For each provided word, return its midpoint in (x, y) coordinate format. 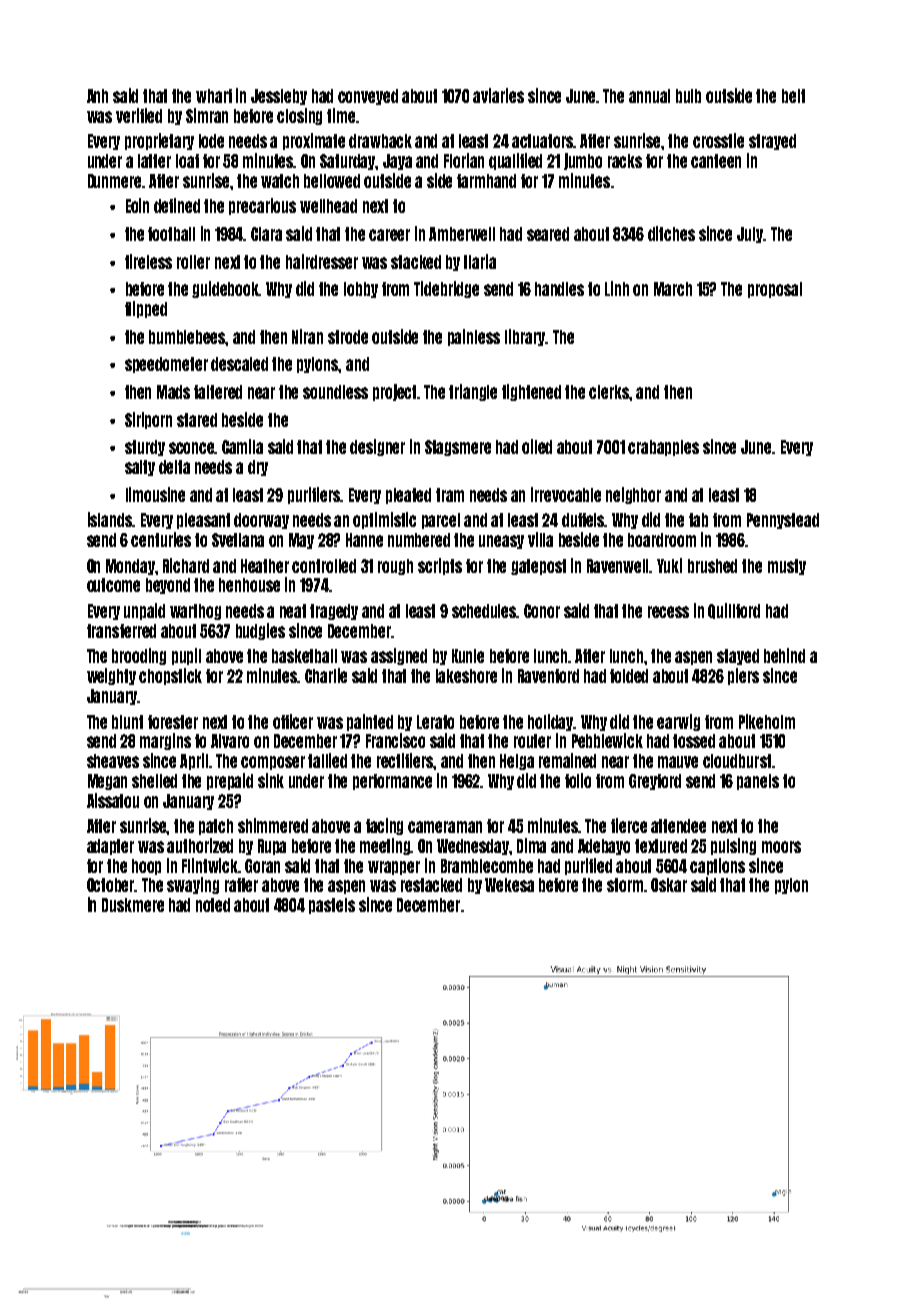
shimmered (273, 825)
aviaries (498, 95)
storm (625, 885)
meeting (385, 846)
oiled (537, 446)
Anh (97, 96)
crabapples (663, 448)
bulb (688, 96)
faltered (218, 392)
